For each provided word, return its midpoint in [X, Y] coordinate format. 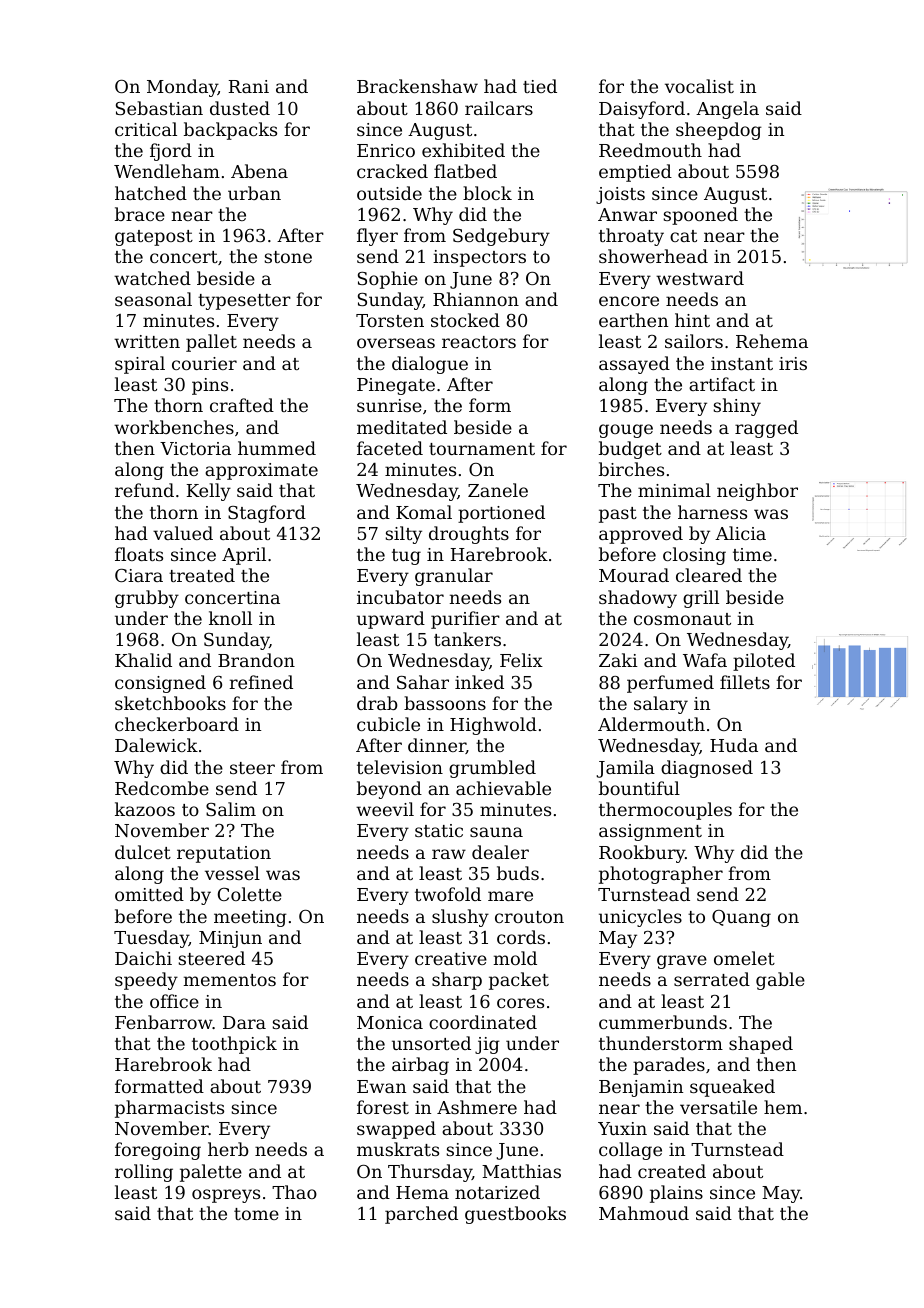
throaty [631, 237]
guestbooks [515, 1215]
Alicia [740, 533]
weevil [385, 809]
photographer [661, 875]
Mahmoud [644, 1213]
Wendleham [167, 171]
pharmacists [169, 1109]
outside [389, 193]
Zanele [498, 490]
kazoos [145, 809]
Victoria [195, 448]
